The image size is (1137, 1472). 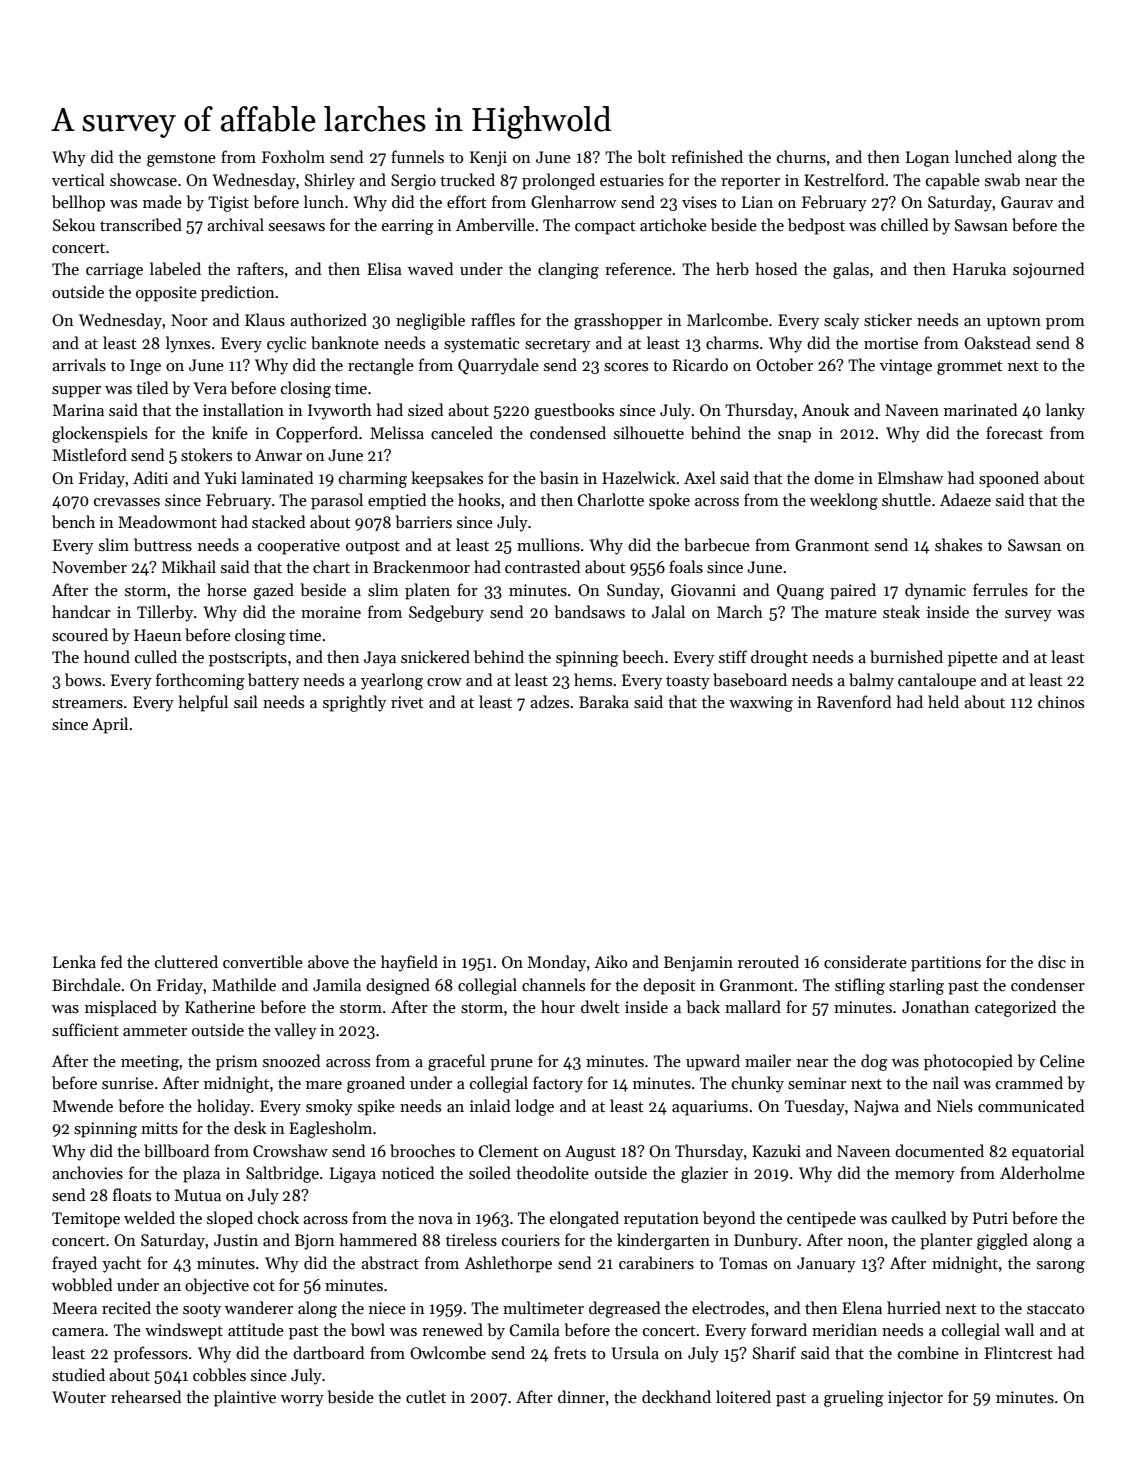 I want to click on chinos, so click(x=1061, y=701).
